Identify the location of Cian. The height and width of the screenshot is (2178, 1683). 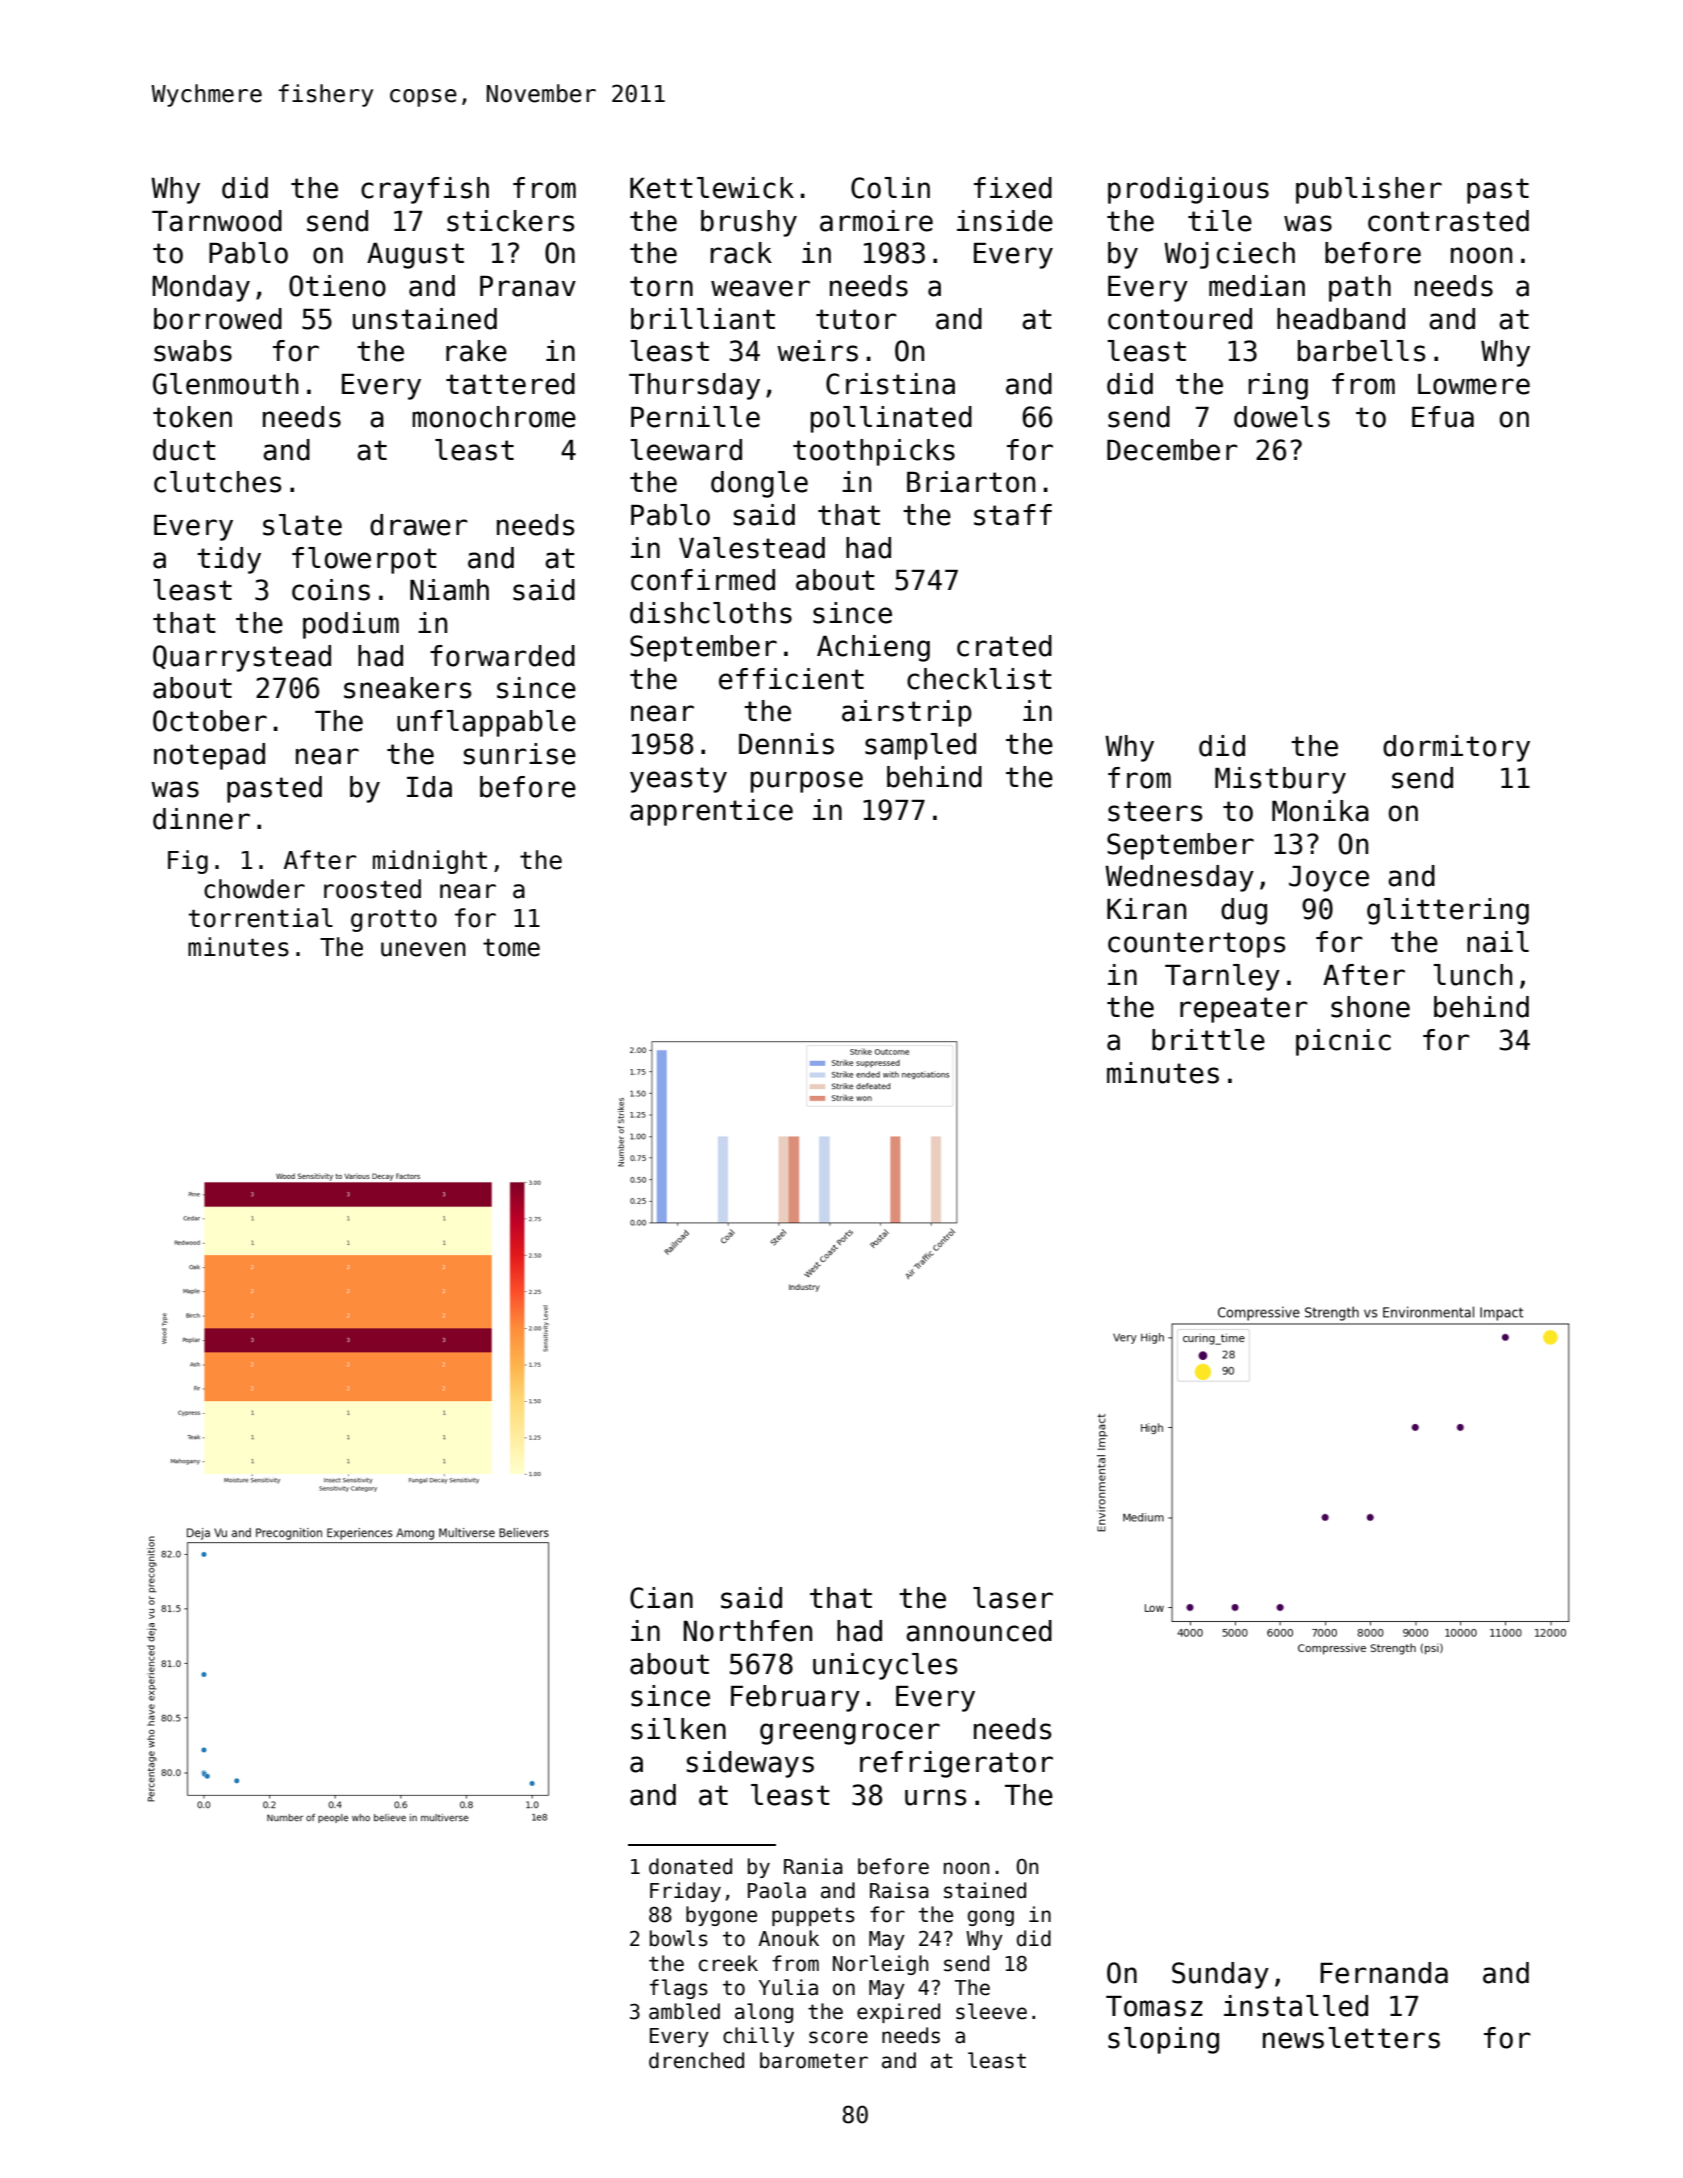
(661, 1598).
